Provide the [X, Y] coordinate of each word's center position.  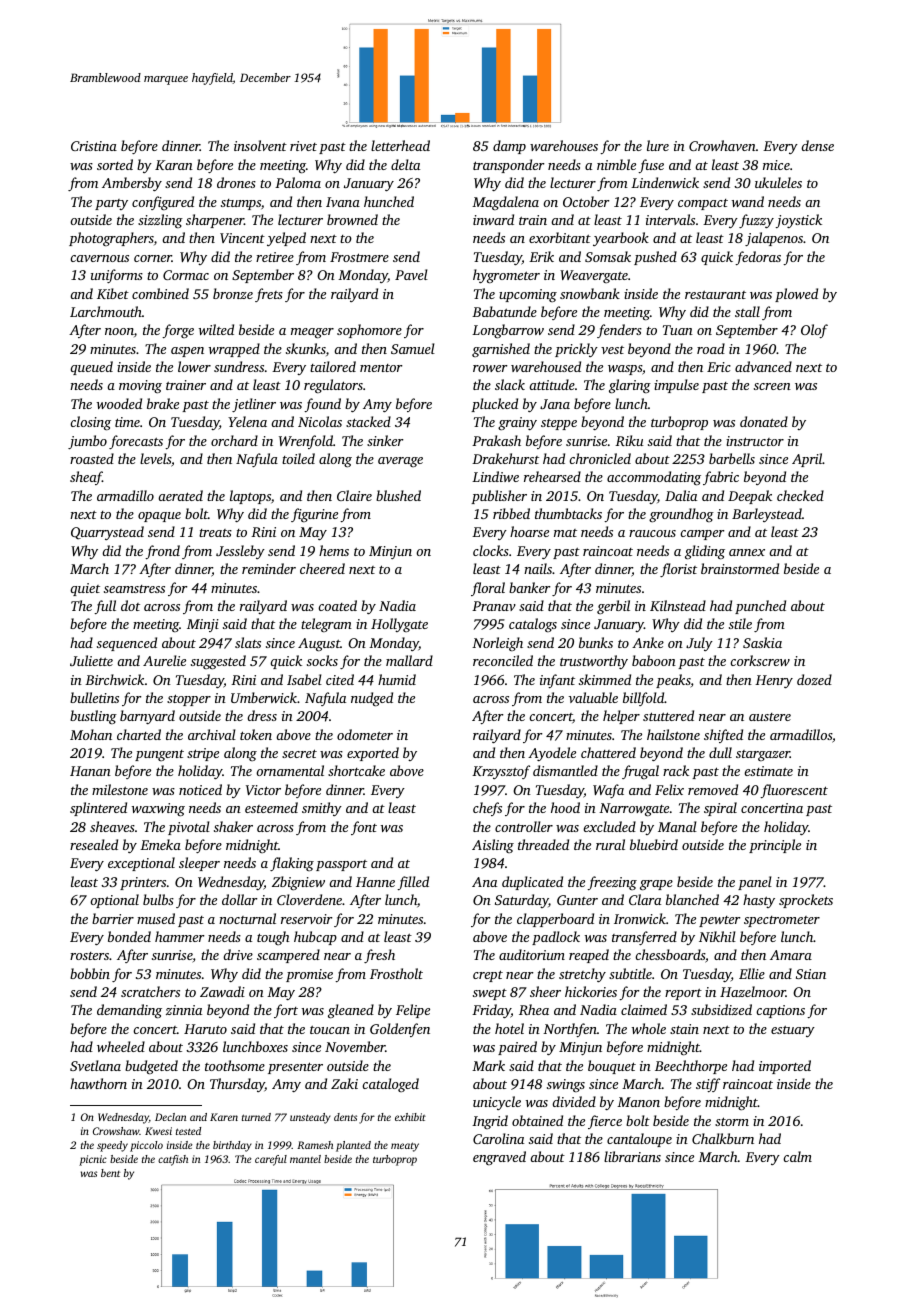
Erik [541, 256]
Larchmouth [106, 311]
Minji [203, 625]
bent [110, 1173]
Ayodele [552, 754]
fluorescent [794, 791]
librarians [632, 1156]
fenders [619, 331]
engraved [499, 1158]
